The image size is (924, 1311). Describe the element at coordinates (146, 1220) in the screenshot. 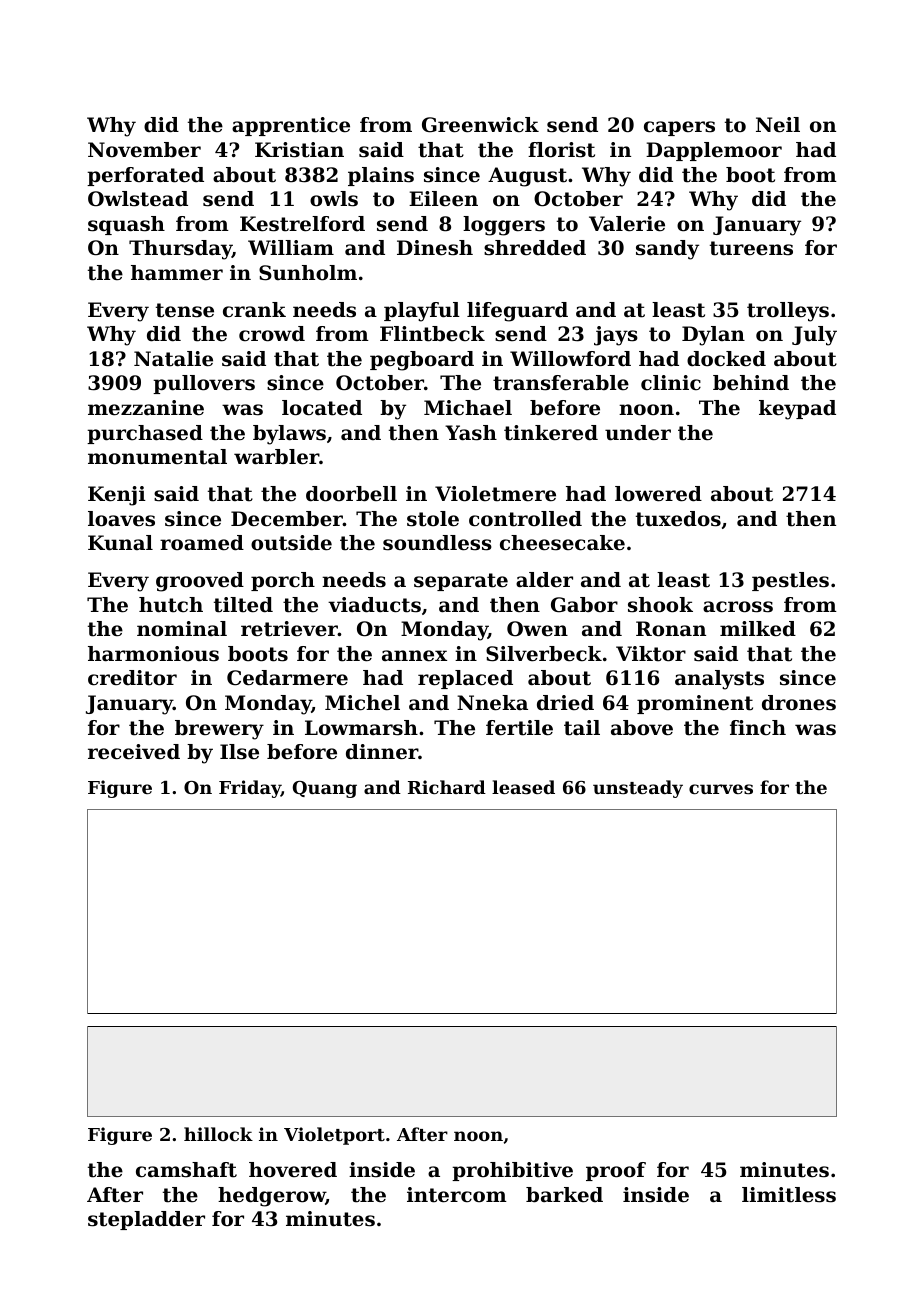

I see `stepladder` at that location.
